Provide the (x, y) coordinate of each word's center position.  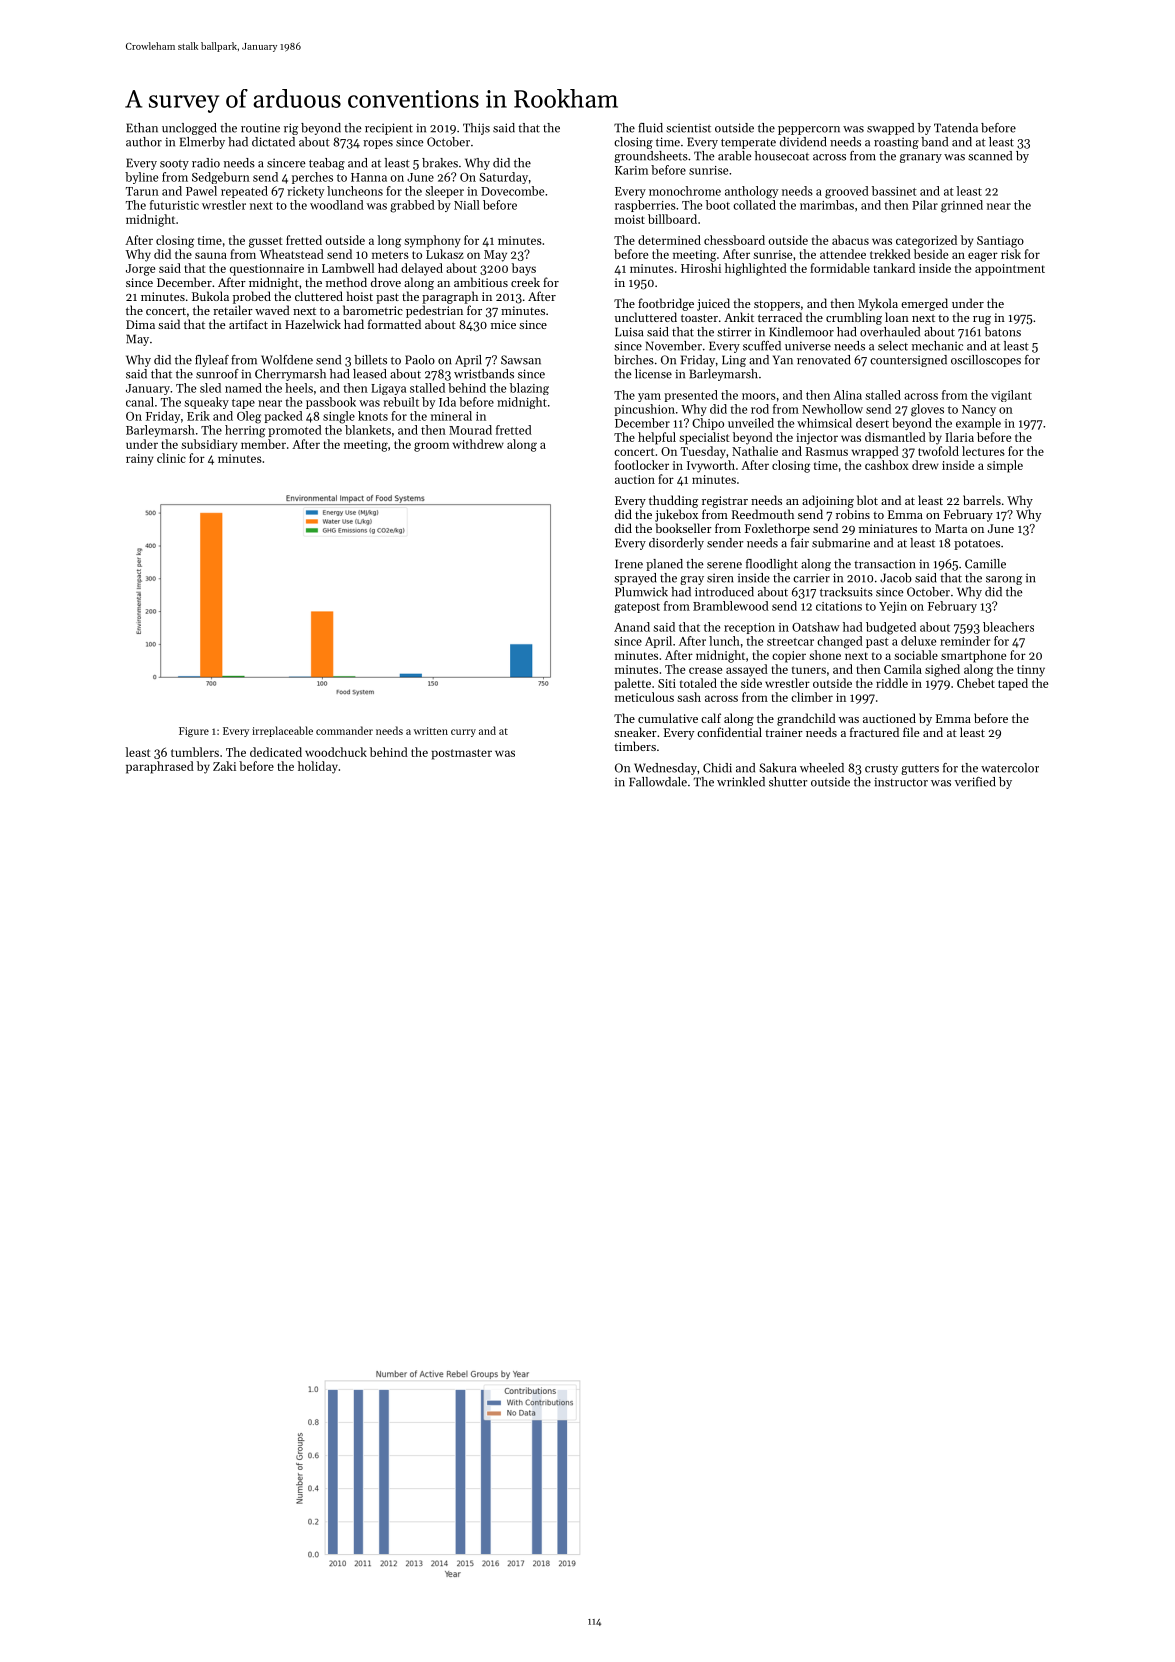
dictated (273, 142)
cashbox (887, 465)
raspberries (645, 206)
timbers (635, 746)
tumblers (195, 752)
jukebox (676, 515)
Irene (629, 564)
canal (140, 402)
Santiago (1000, 242)
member (263, 444)
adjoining (828, 501)
